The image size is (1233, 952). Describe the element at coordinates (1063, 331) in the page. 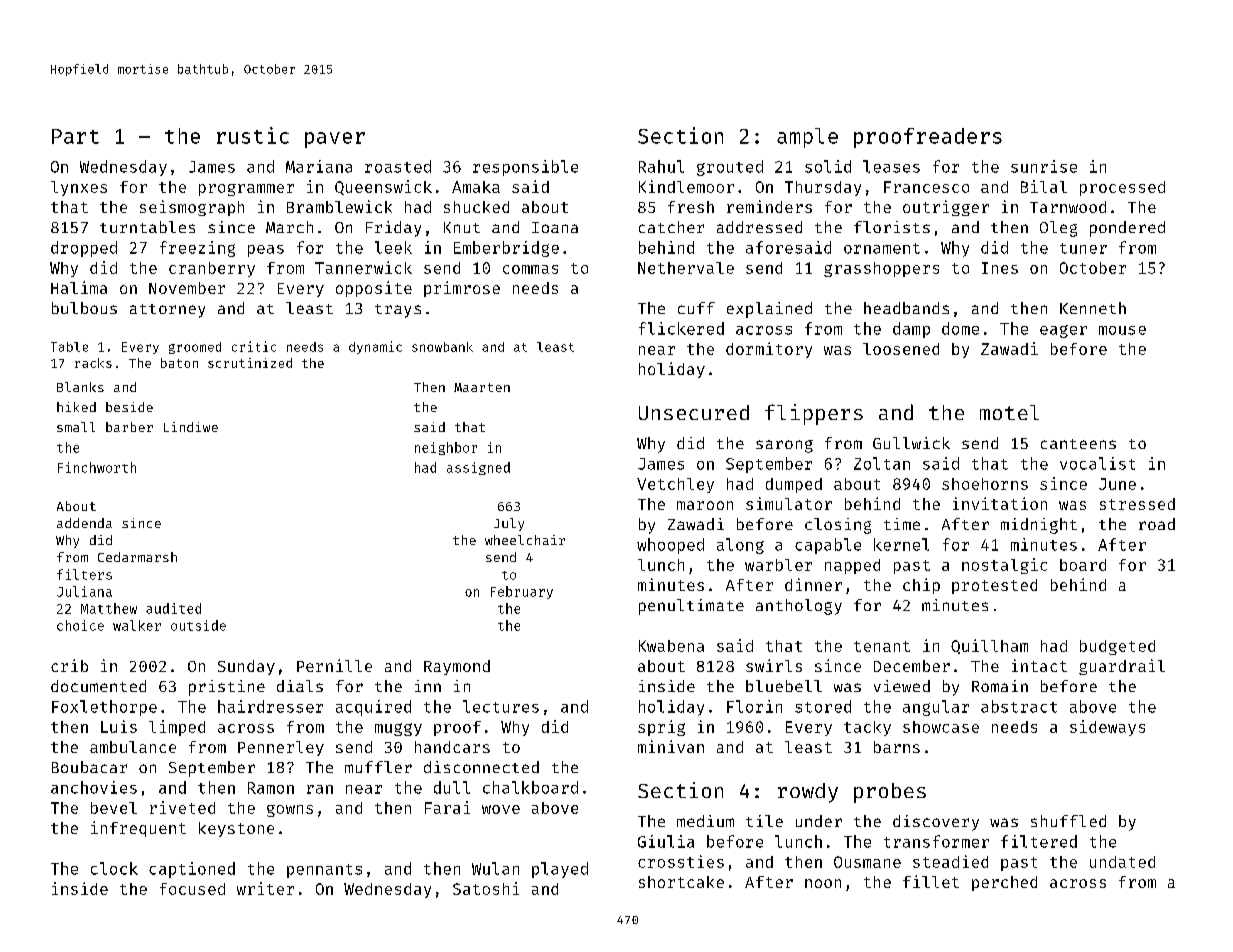

I see `eager` at that location.
